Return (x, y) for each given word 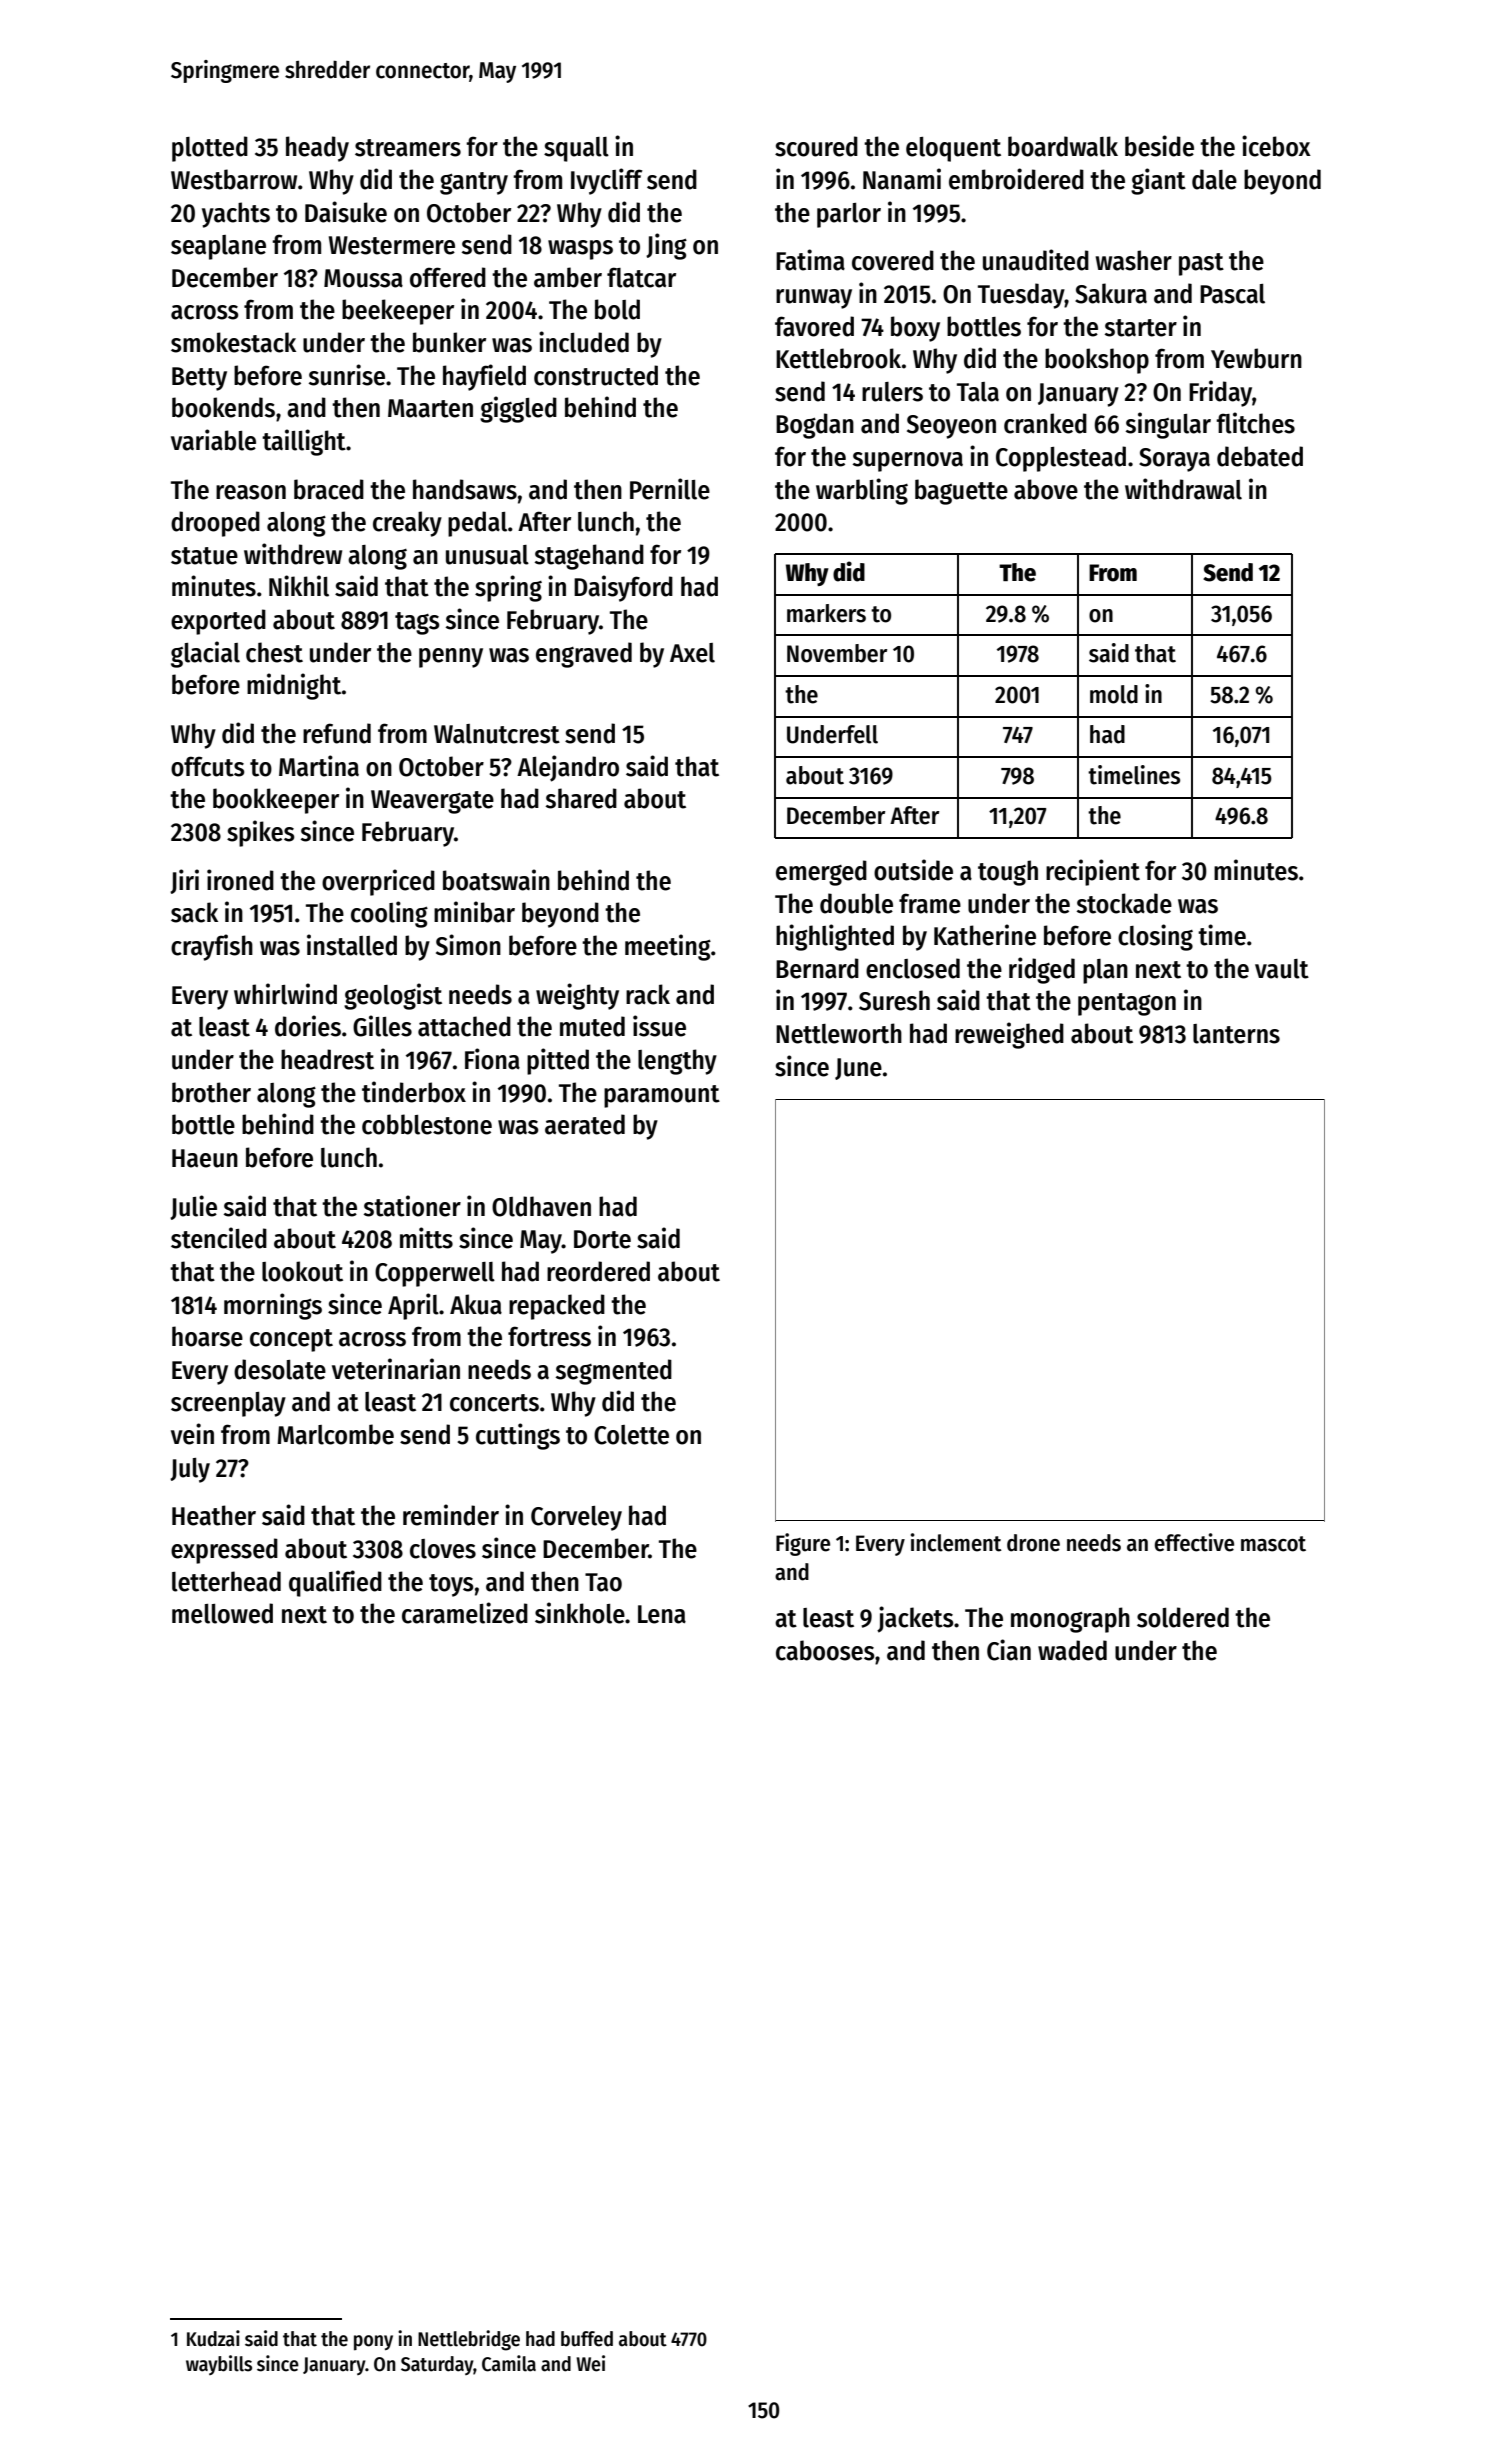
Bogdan (815, 426)
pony (373, 2343)
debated (1260, 456)
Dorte (602, 1239)
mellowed (222, 1613)
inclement (956, 1542)
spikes (261, 833)
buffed (587, 2339)
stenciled (219, 1238)
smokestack (233, 342)
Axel (692, 653)
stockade (1124, 903)
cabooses (825, 1650)
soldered (1183, 1617)
